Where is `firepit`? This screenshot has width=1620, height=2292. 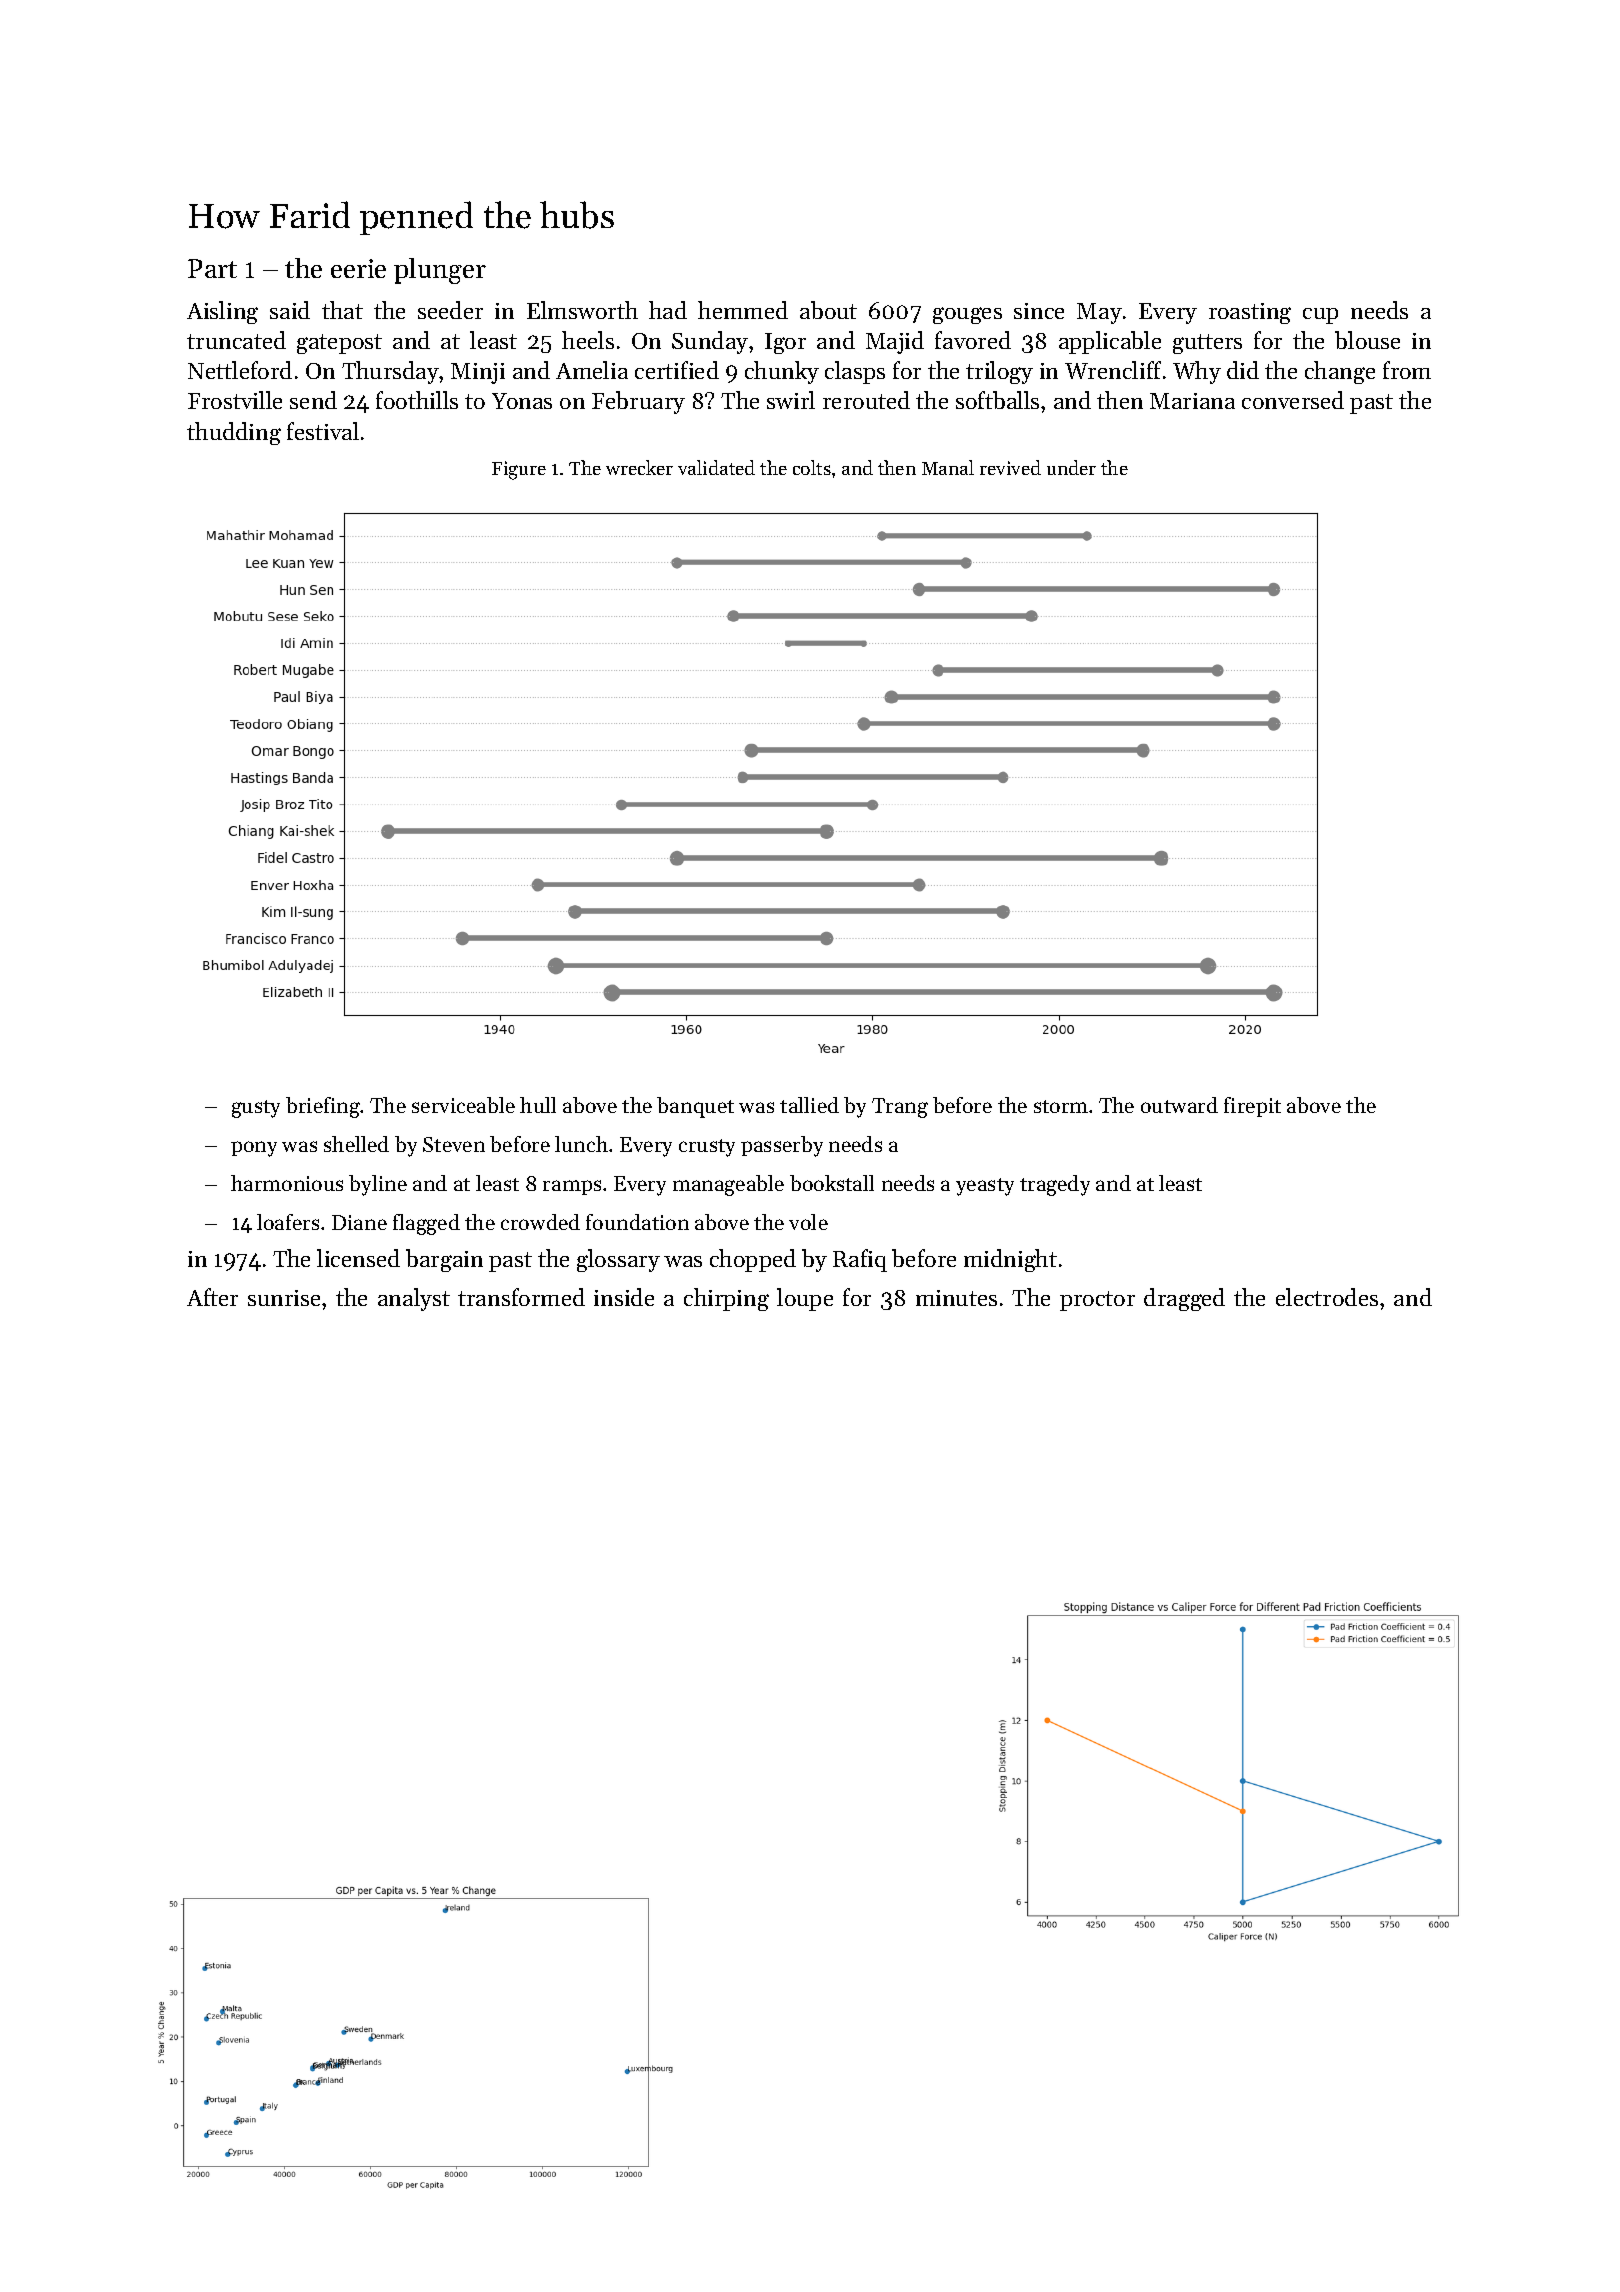
firepit is located at coordinates (1252, 1107).
